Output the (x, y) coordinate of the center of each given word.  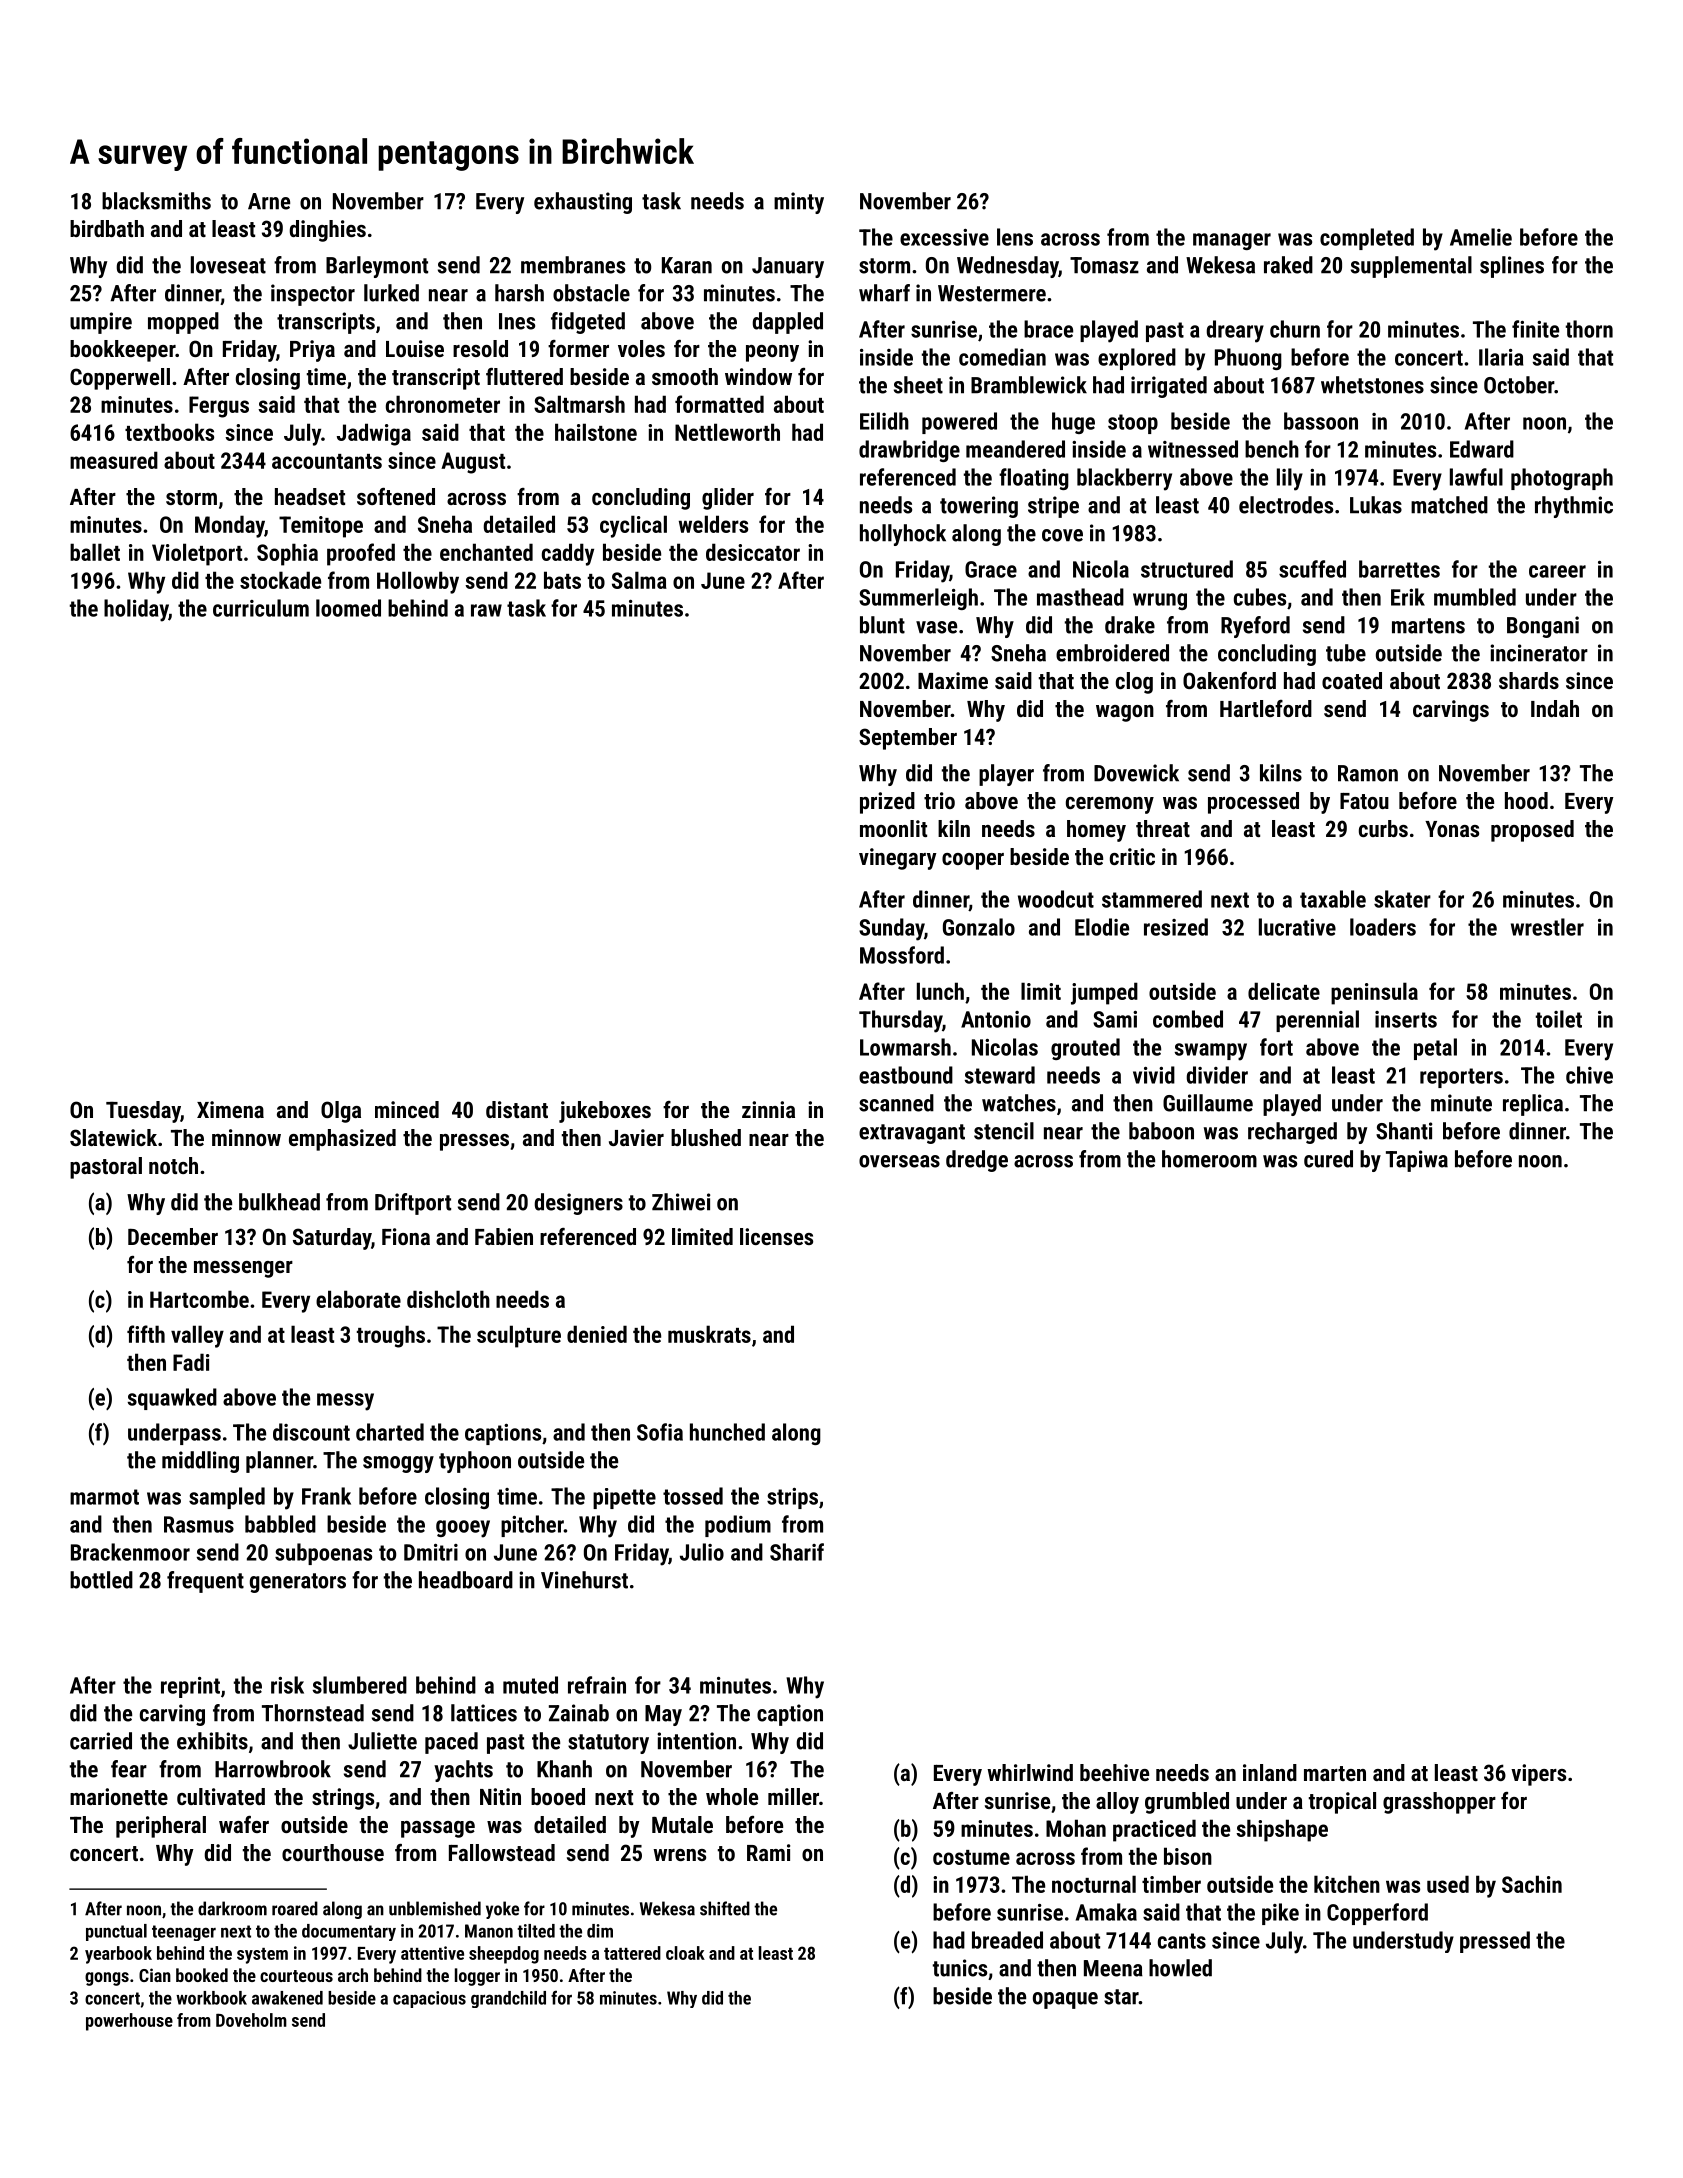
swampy (1211, 1052)
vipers (1538, 1775)
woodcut (1056, 899)
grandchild (508, 1999)
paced (451, 1743)
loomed (348, 608)
